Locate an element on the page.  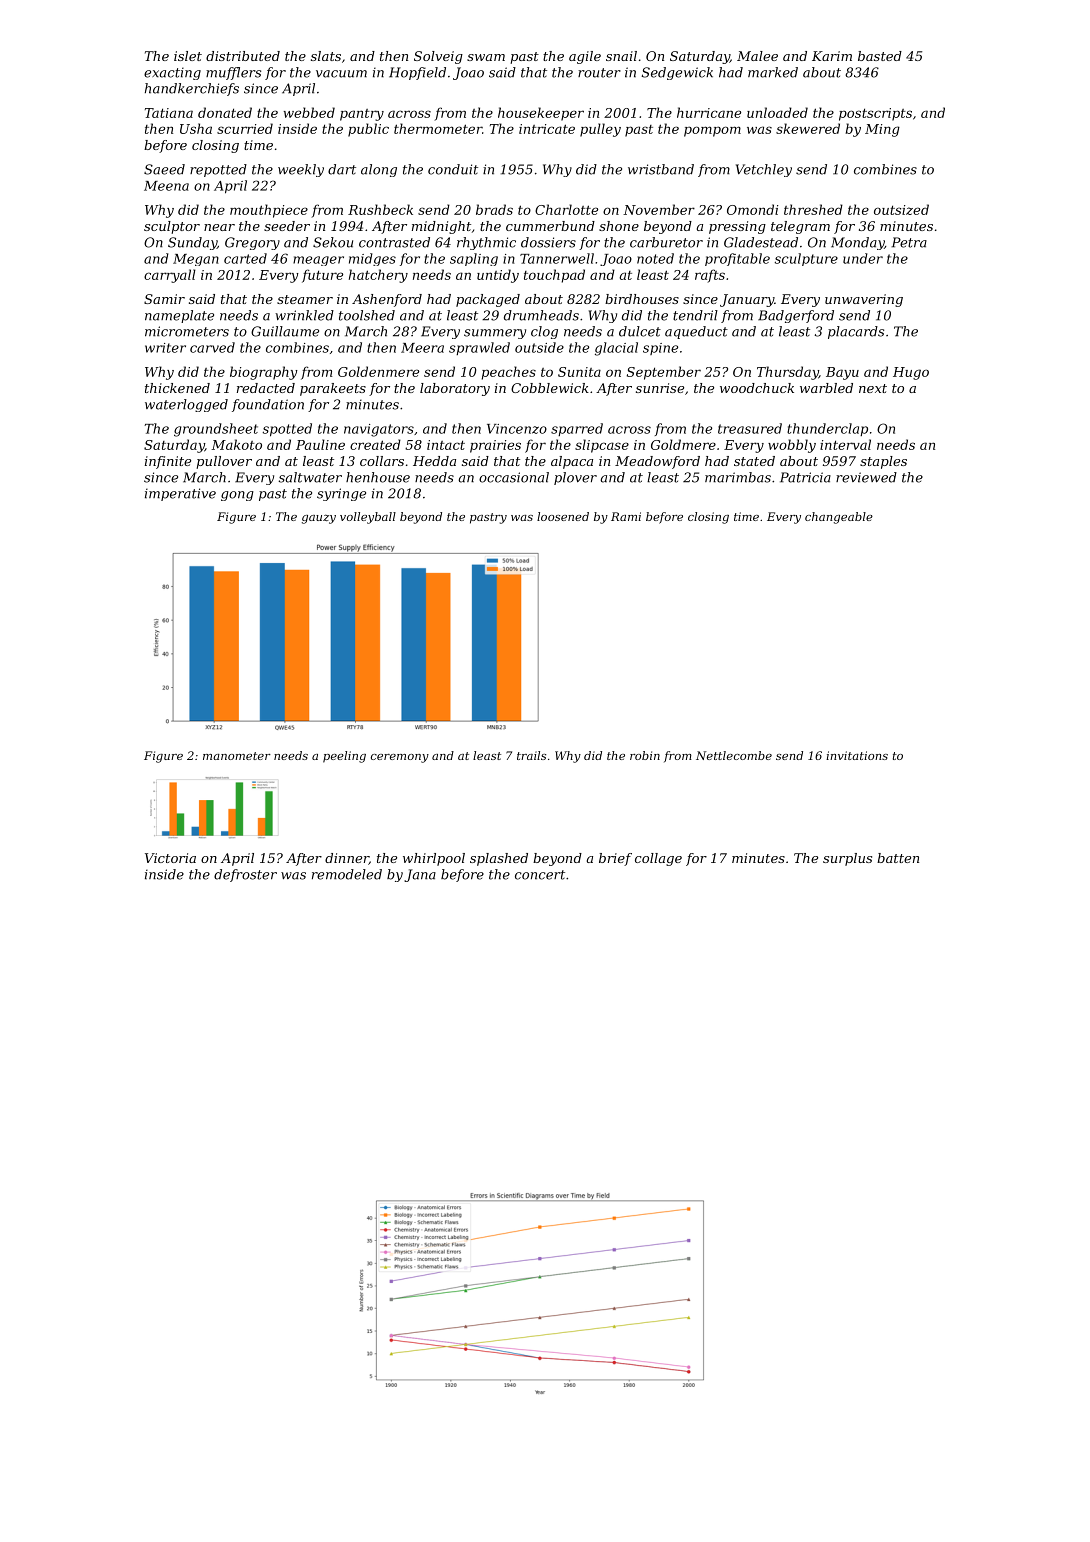
Petra is located at coordinates (909, 242).
